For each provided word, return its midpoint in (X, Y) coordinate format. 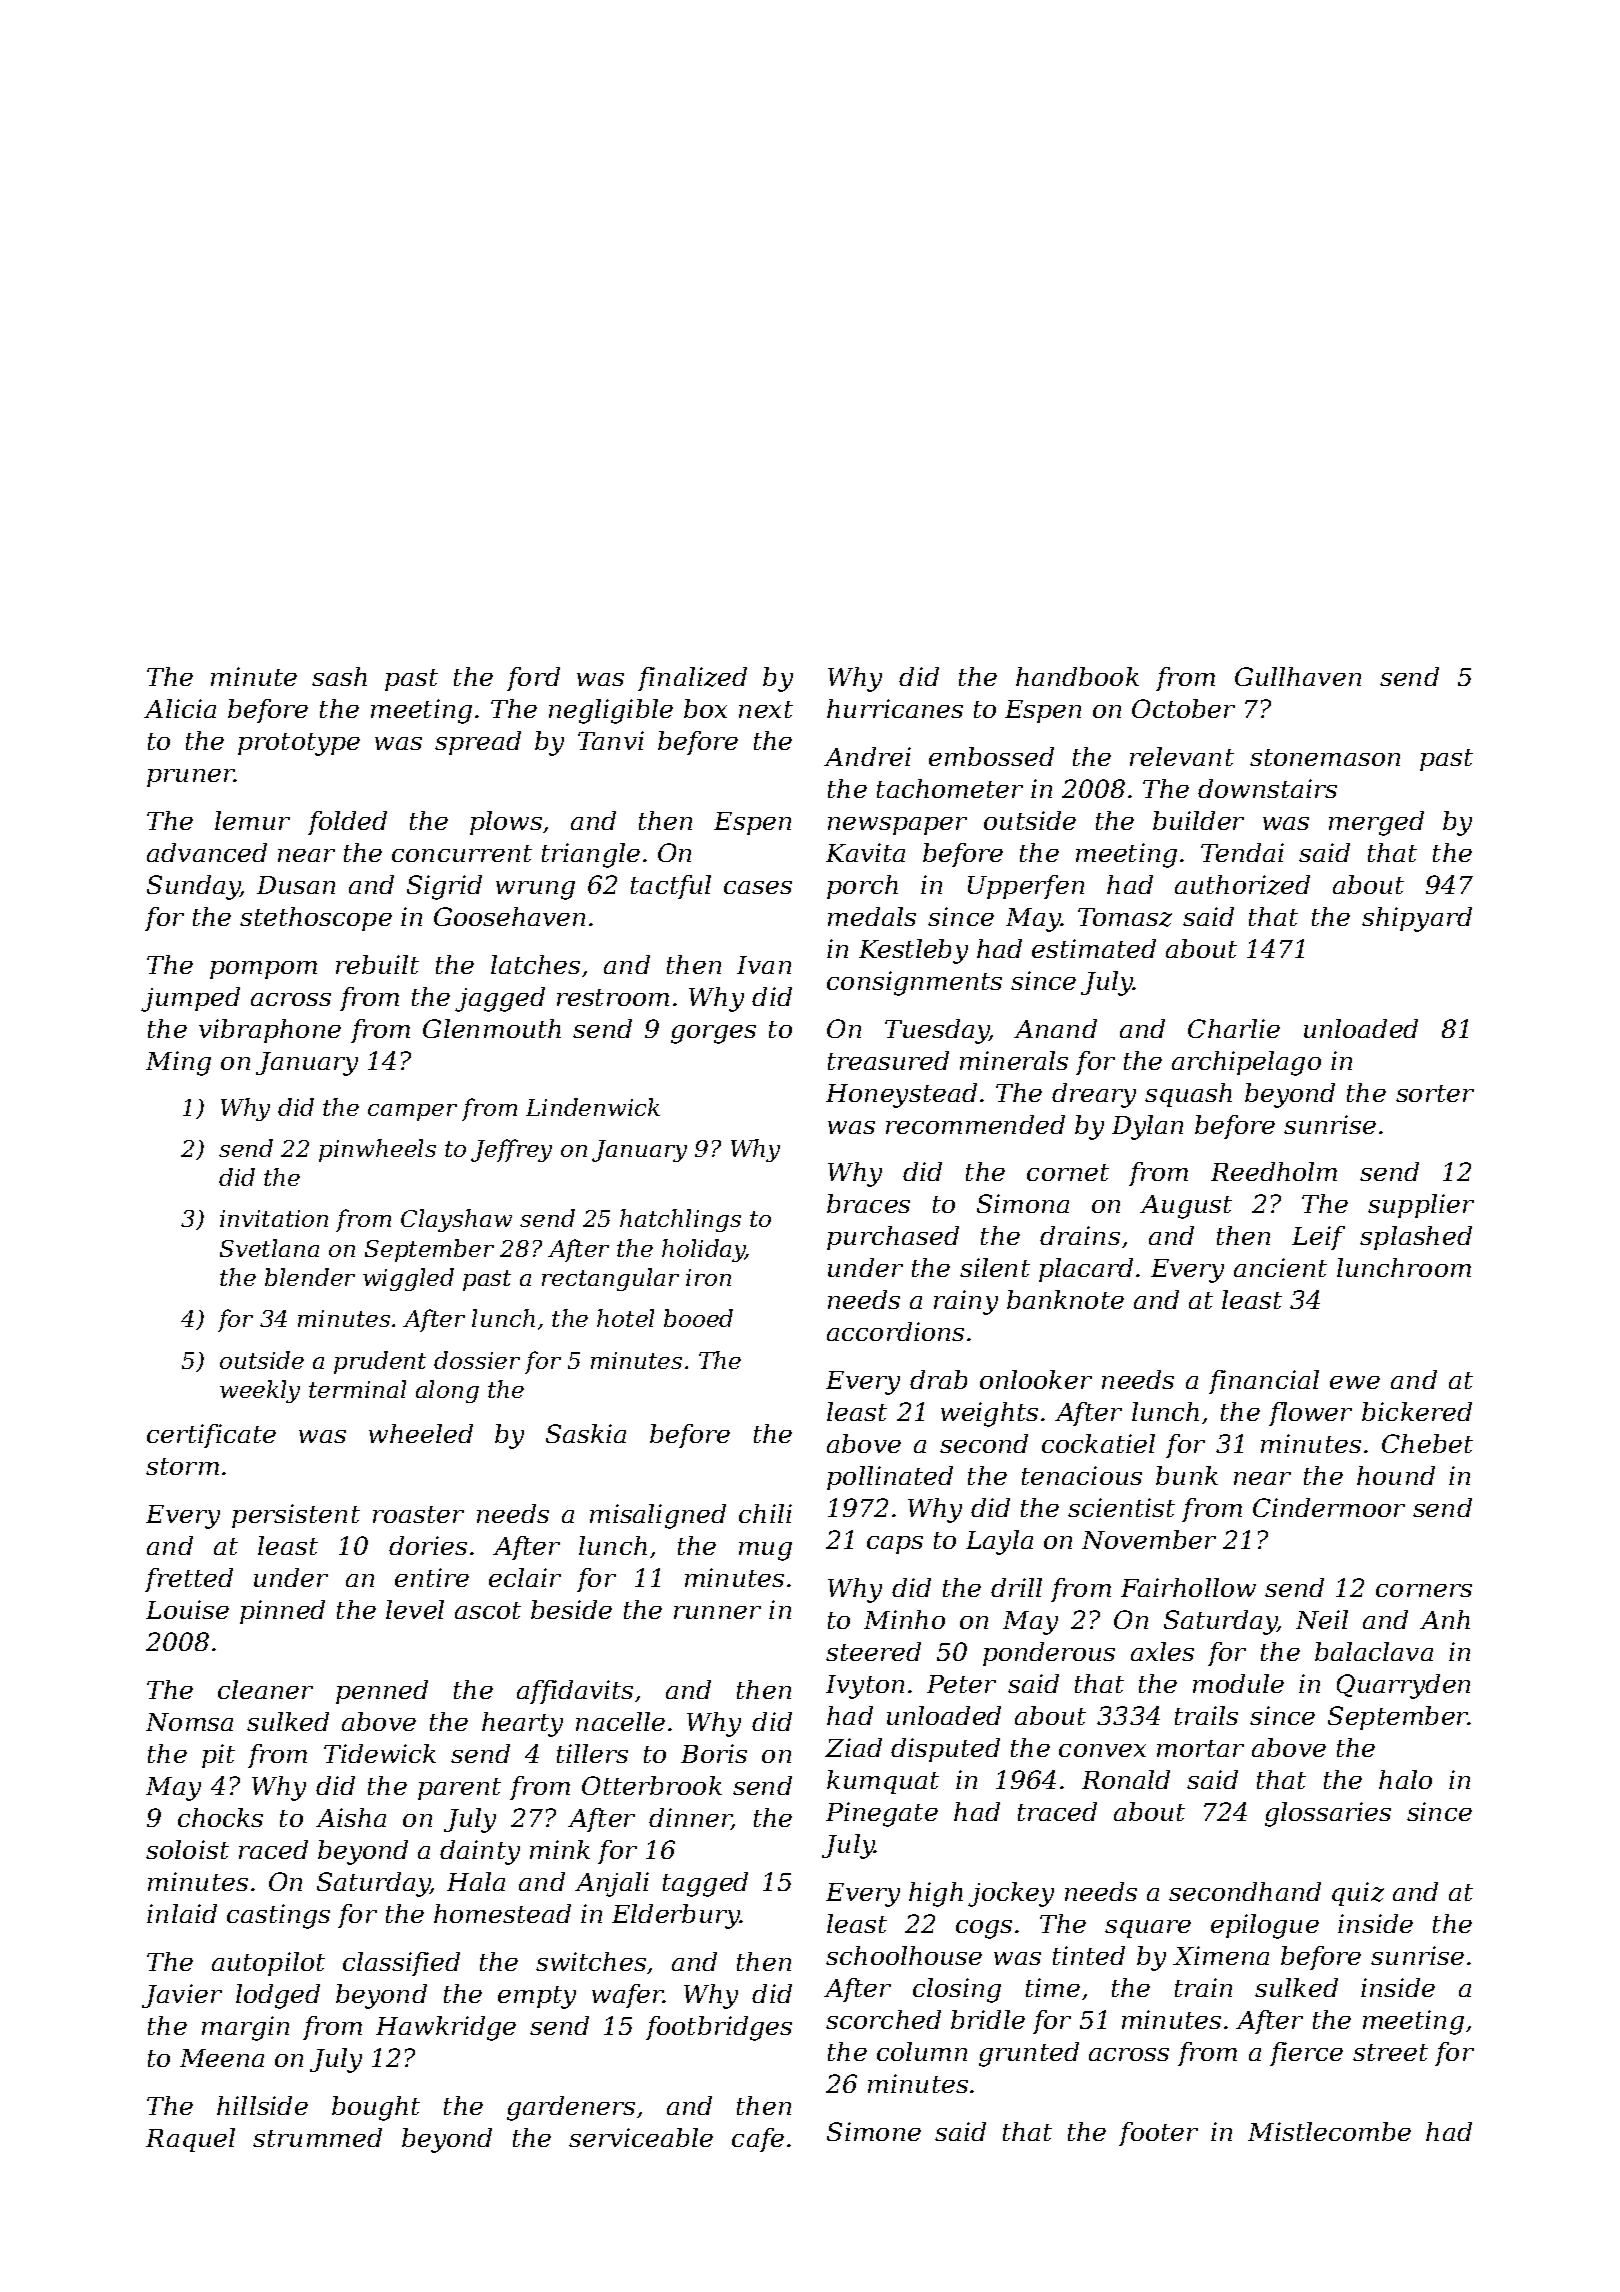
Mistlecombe (1329, 2131)
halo (1405, 1779)
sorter (1435, 1093)
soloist (187, 1849)
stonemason (1325, 757)
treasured (888, 1060)
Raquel (190, 2140)
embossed (991, 756)
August (1186, 1207)
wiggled (408, 1279)
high (936, 1894)
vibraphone (270, 1031)
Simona (1023, 1203)
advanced (207, 852)
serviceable (641, 2137)
